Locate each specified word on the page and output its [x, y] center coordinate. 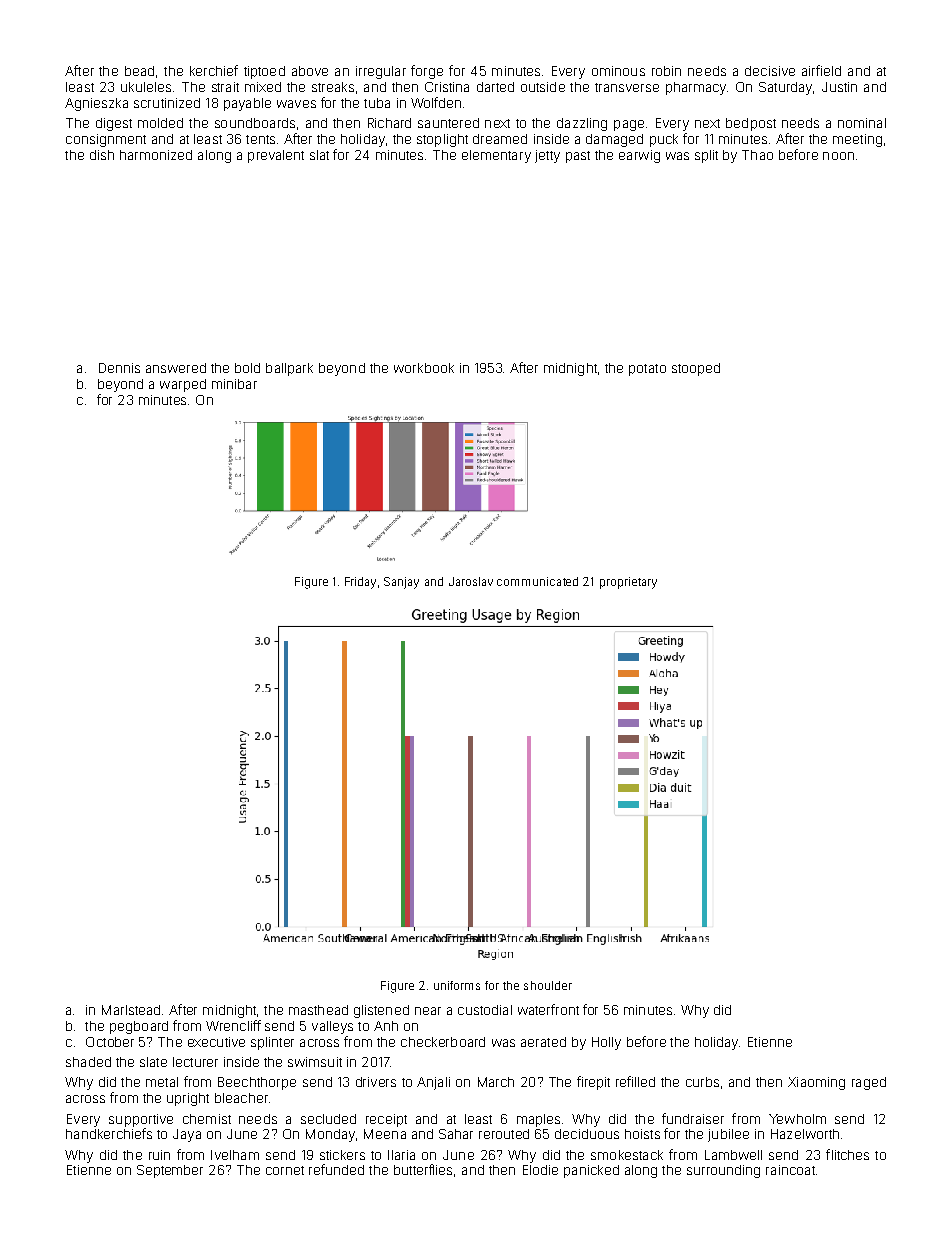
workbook [424, 368]
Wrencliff [233, 1025]
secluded [328, 1119]
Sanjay [401, 583]
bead [139, 71]
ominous [618, 71]
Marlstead [131, 1010]
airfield [821, 70]
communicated [537, 581]
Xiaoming [816, 1083]
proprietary [628, 583]
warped [183, 385]
